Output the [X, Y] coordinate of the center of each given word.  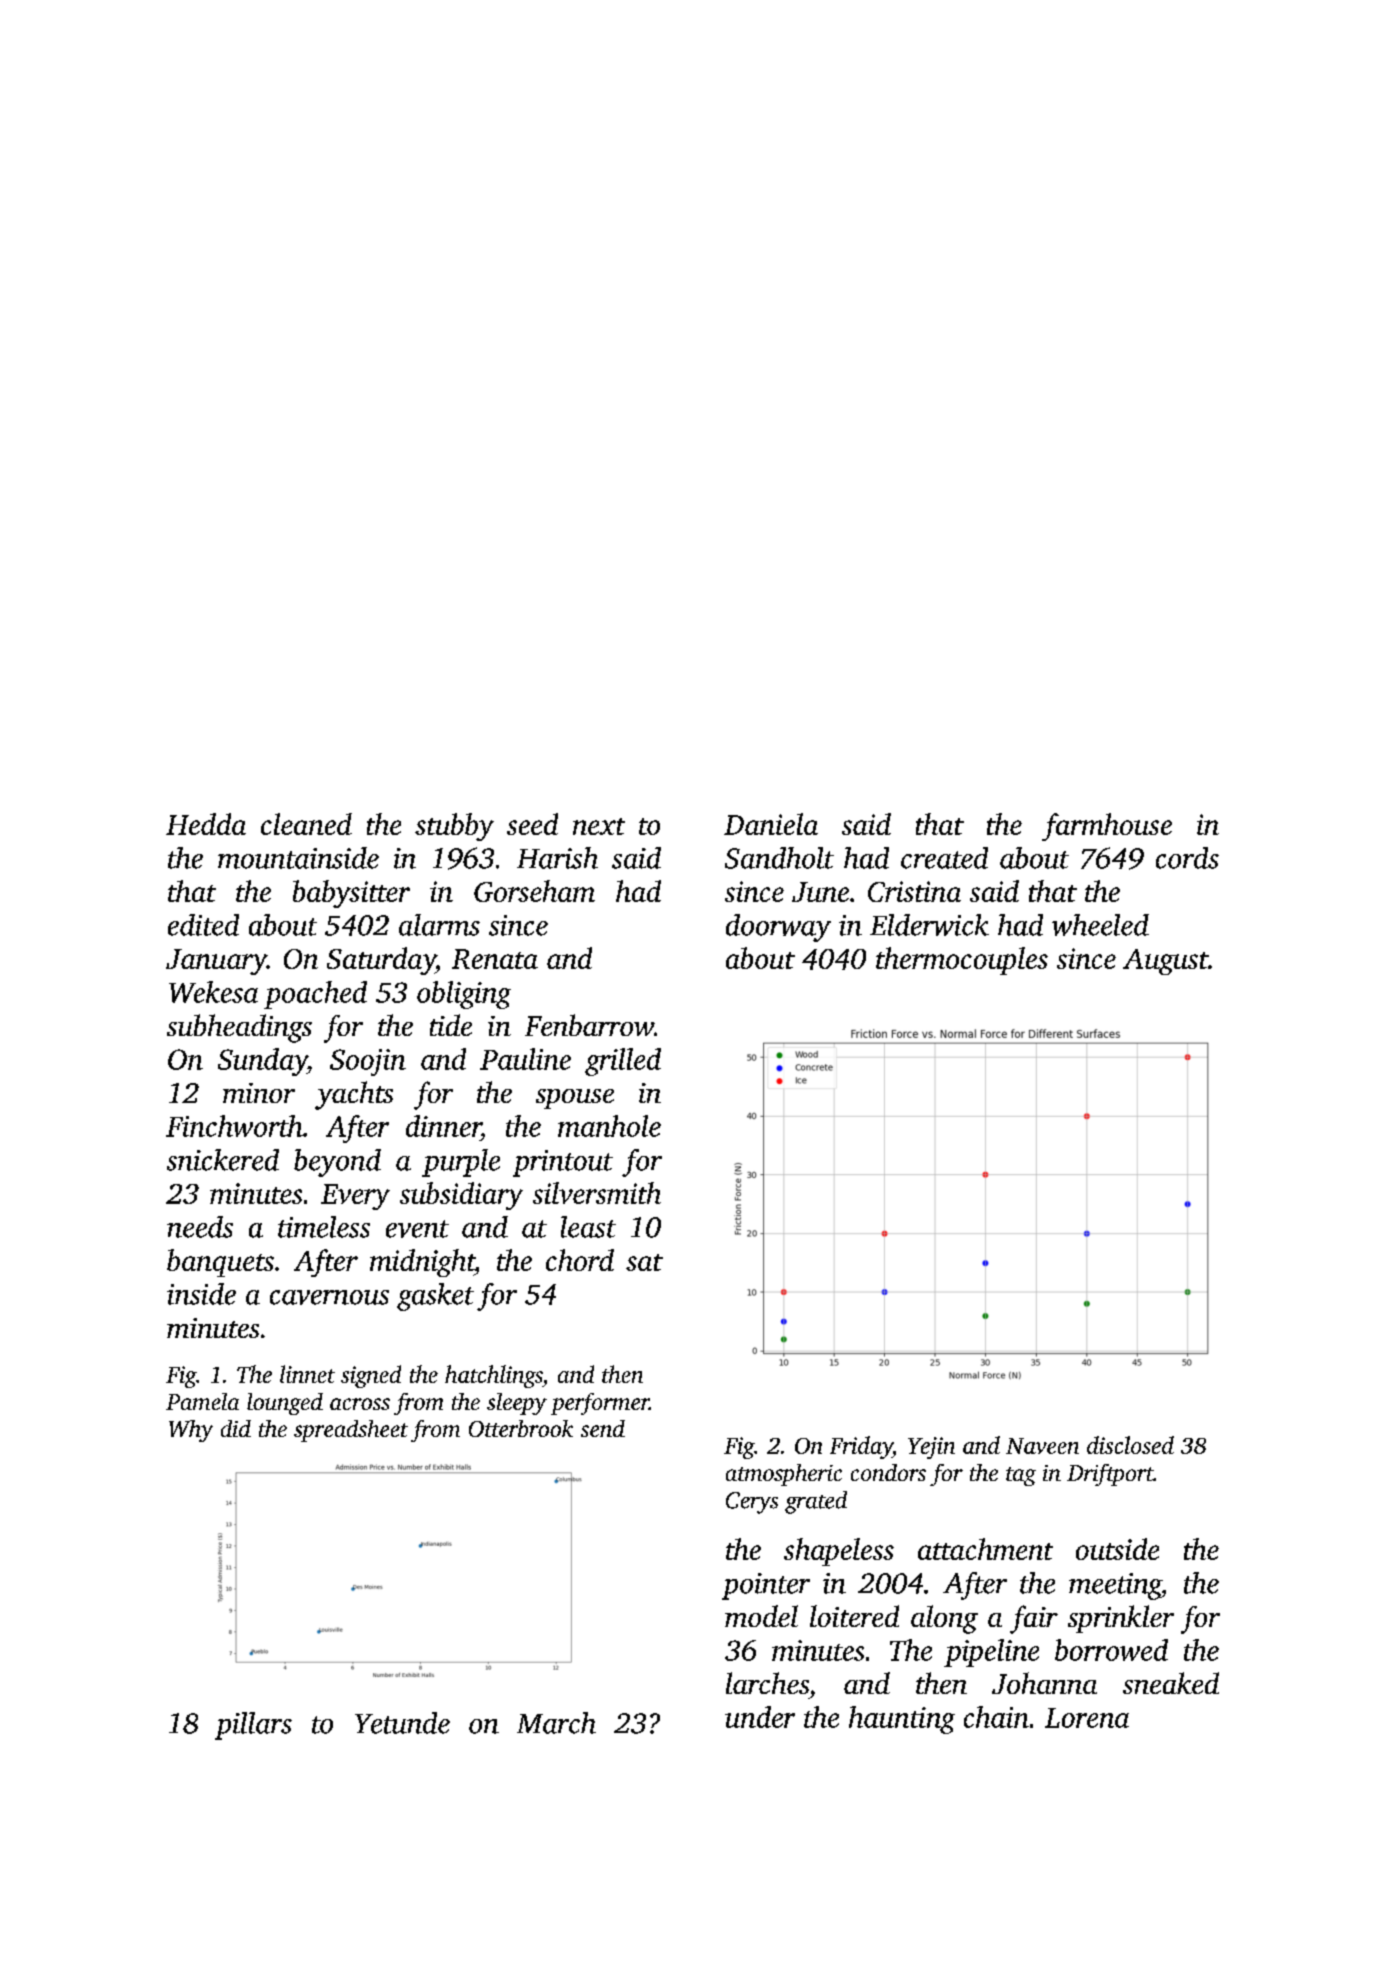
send [603, 1428]
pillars [253, 1726]
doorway [778, 928]
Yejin [931, 1448]
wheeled [1100, 925]
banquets [220, 1263]
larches [767, 1683]
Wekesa [213, 992]
